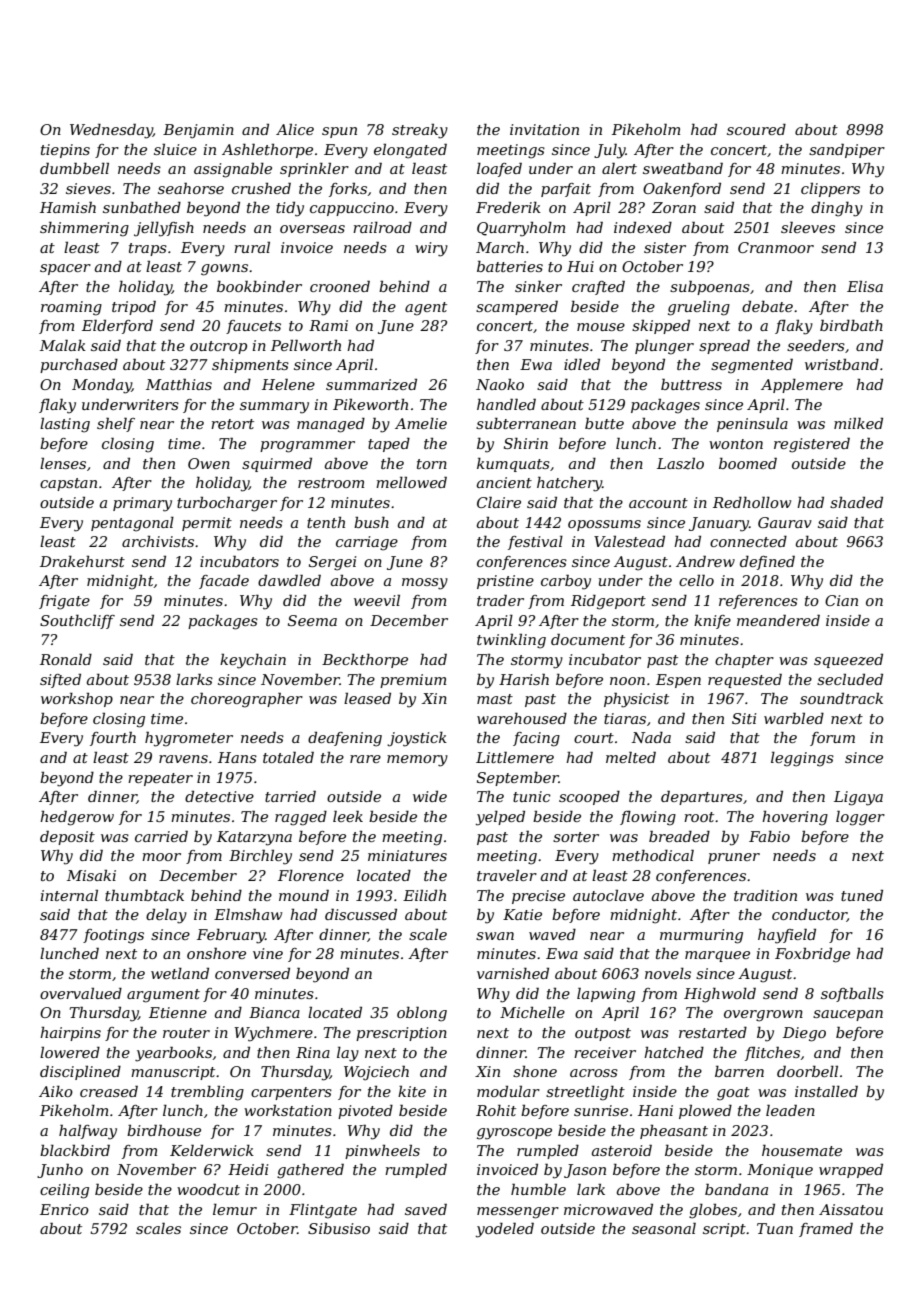  Describe the element at coordinates (82, 561) in the screenshot. I see `Drakehurst` at that location.
